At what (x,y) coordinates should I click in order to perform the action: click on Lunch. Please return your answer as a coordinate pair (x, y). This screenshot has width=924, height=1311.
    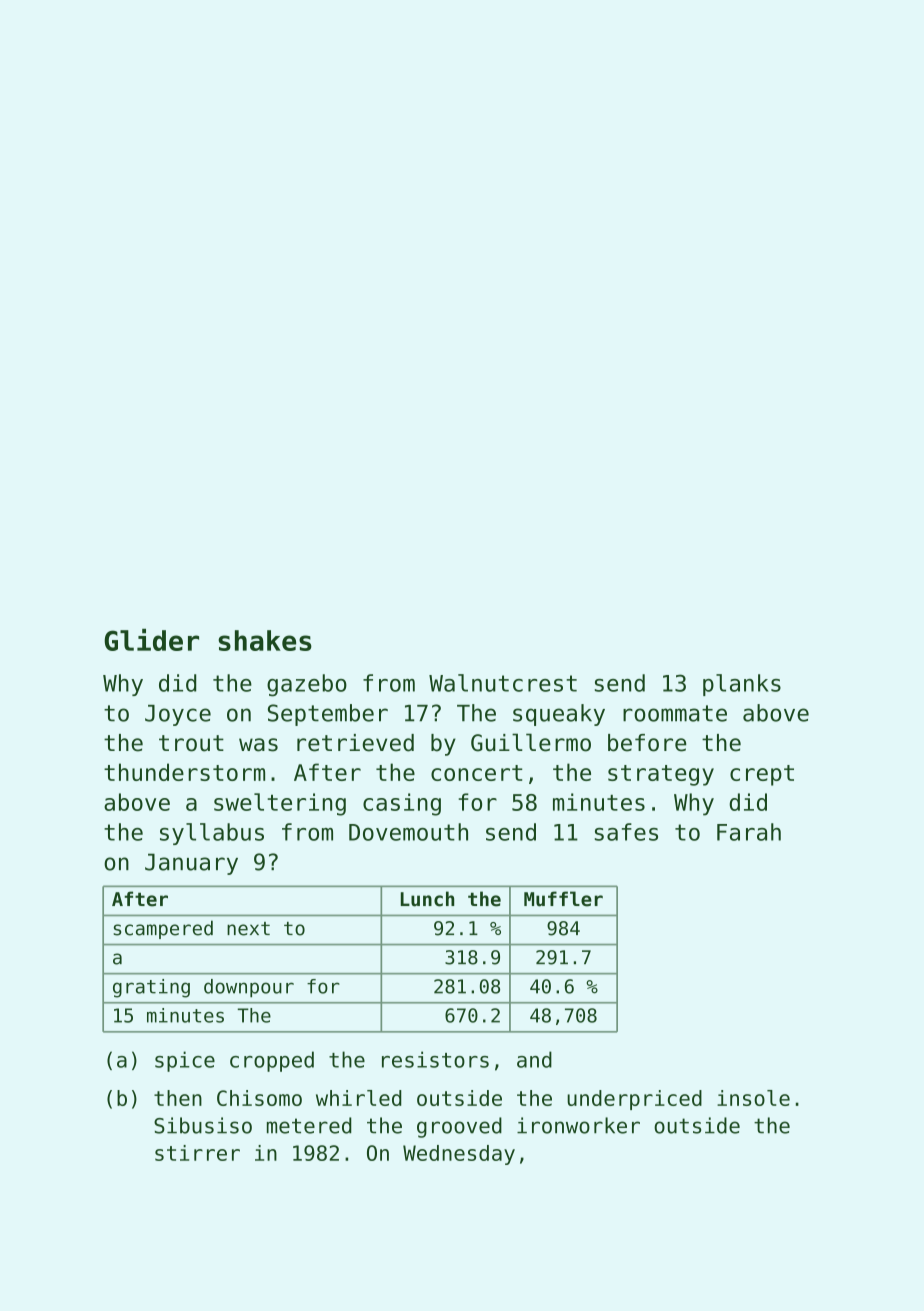
    Looking at the image, I should click on (427, 899).
